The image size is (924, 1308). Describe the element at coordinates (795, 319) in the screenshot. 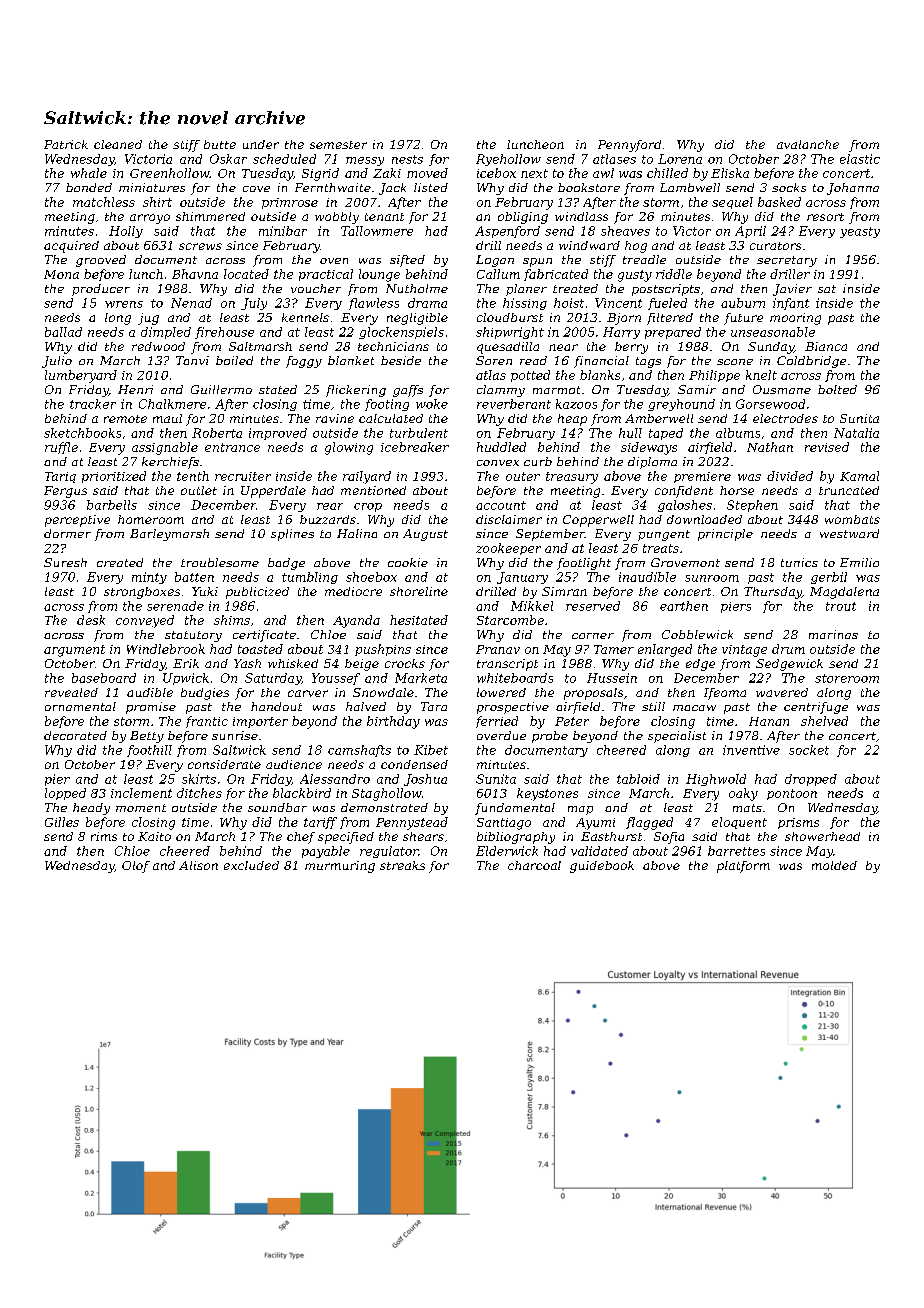

I see `mooring` at that location.
